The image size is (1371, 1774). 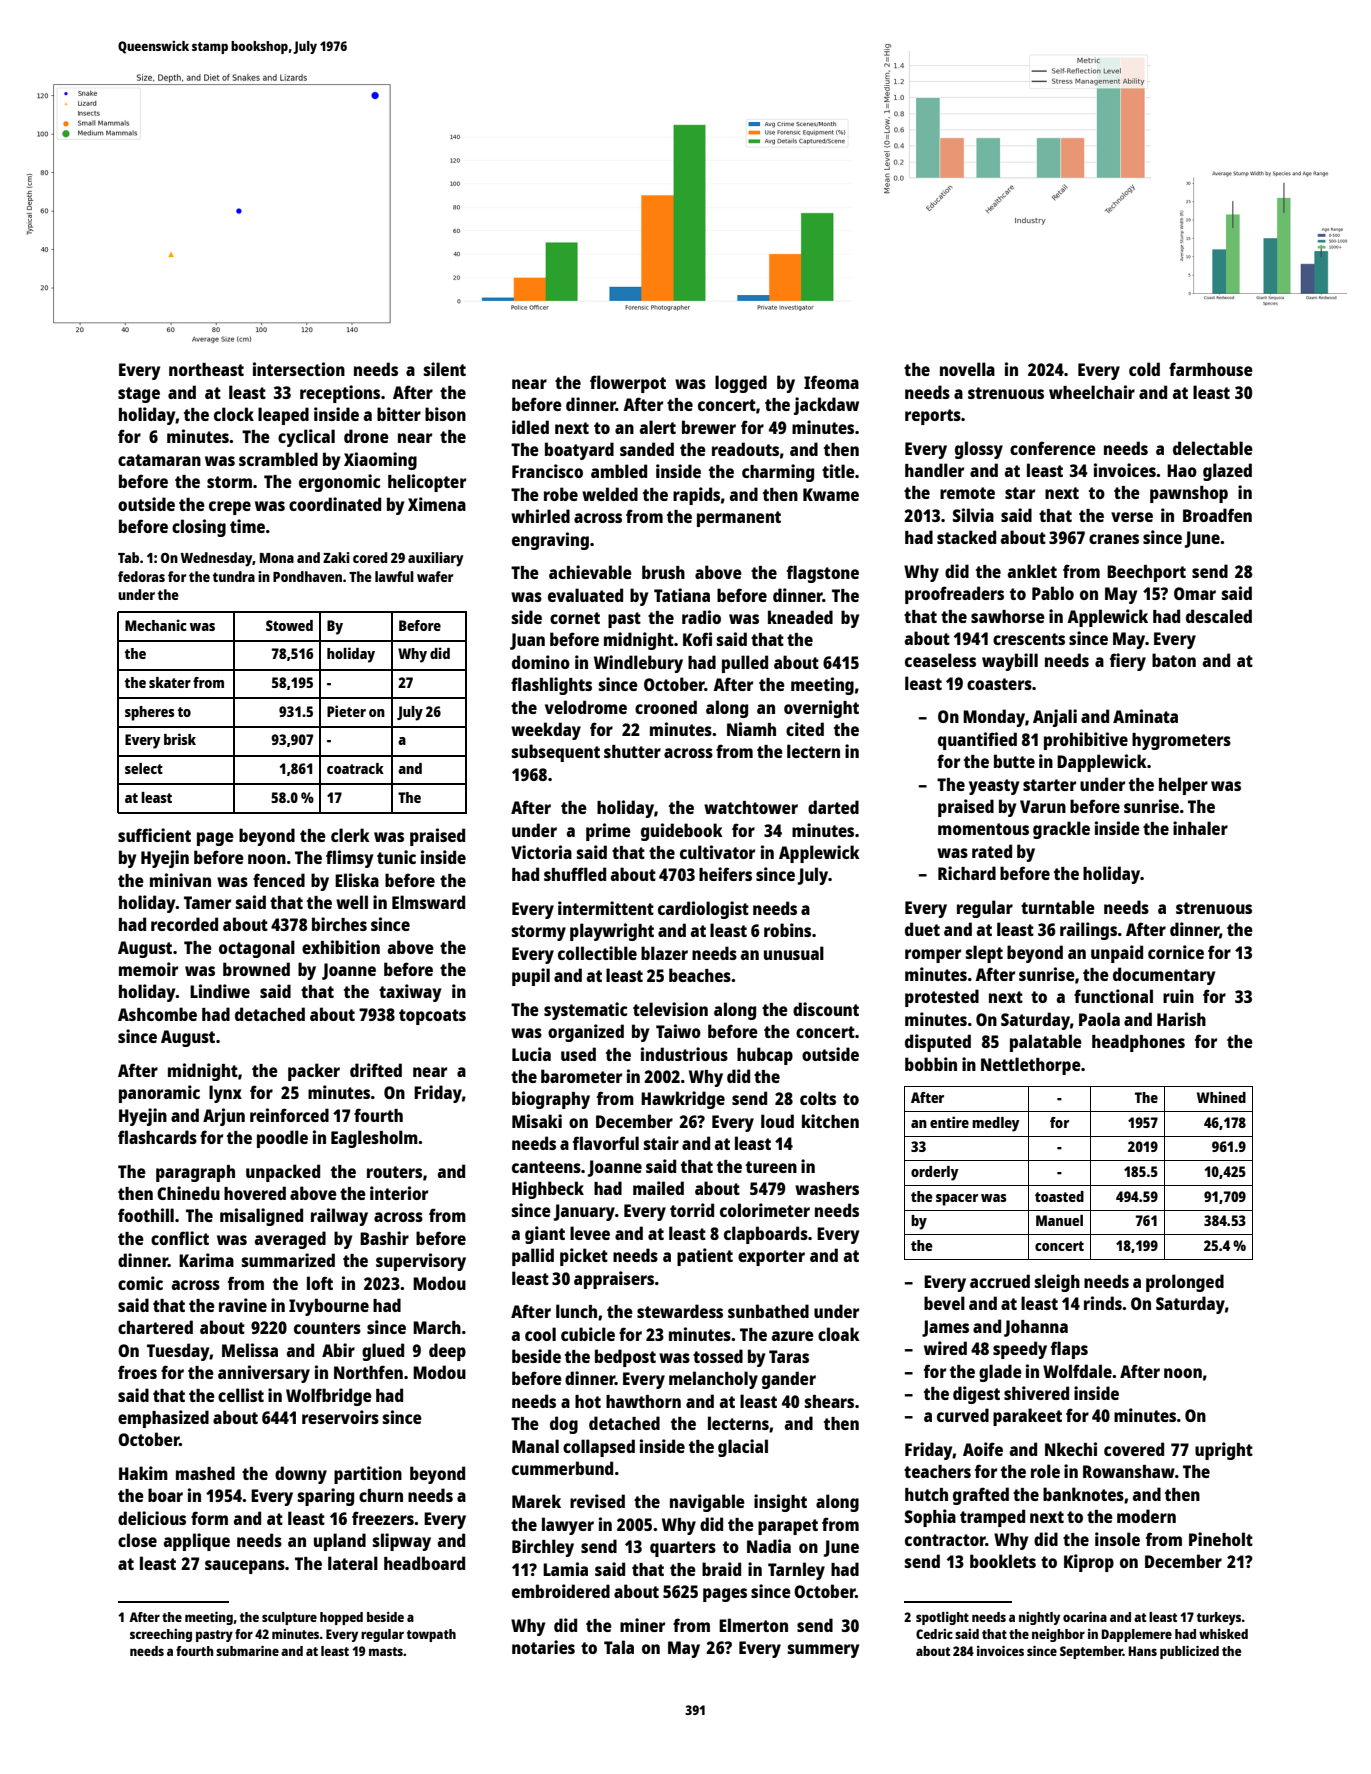 What do you see at coordinates (339, 1217) in the screenshot?
I see `railway` at bounding box center [339, 1217].
